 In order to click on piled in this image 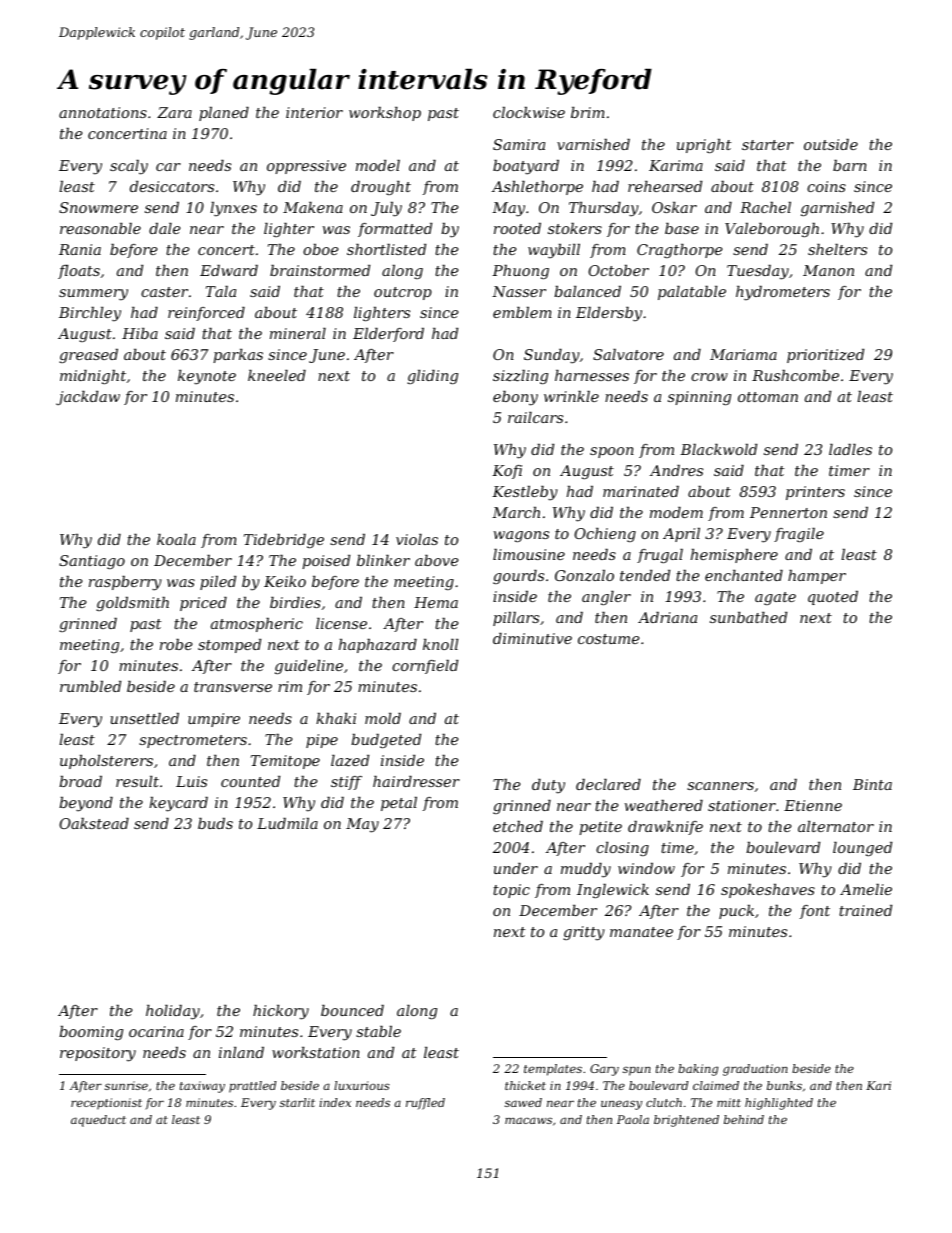, I will do `click(218, 583)`.
